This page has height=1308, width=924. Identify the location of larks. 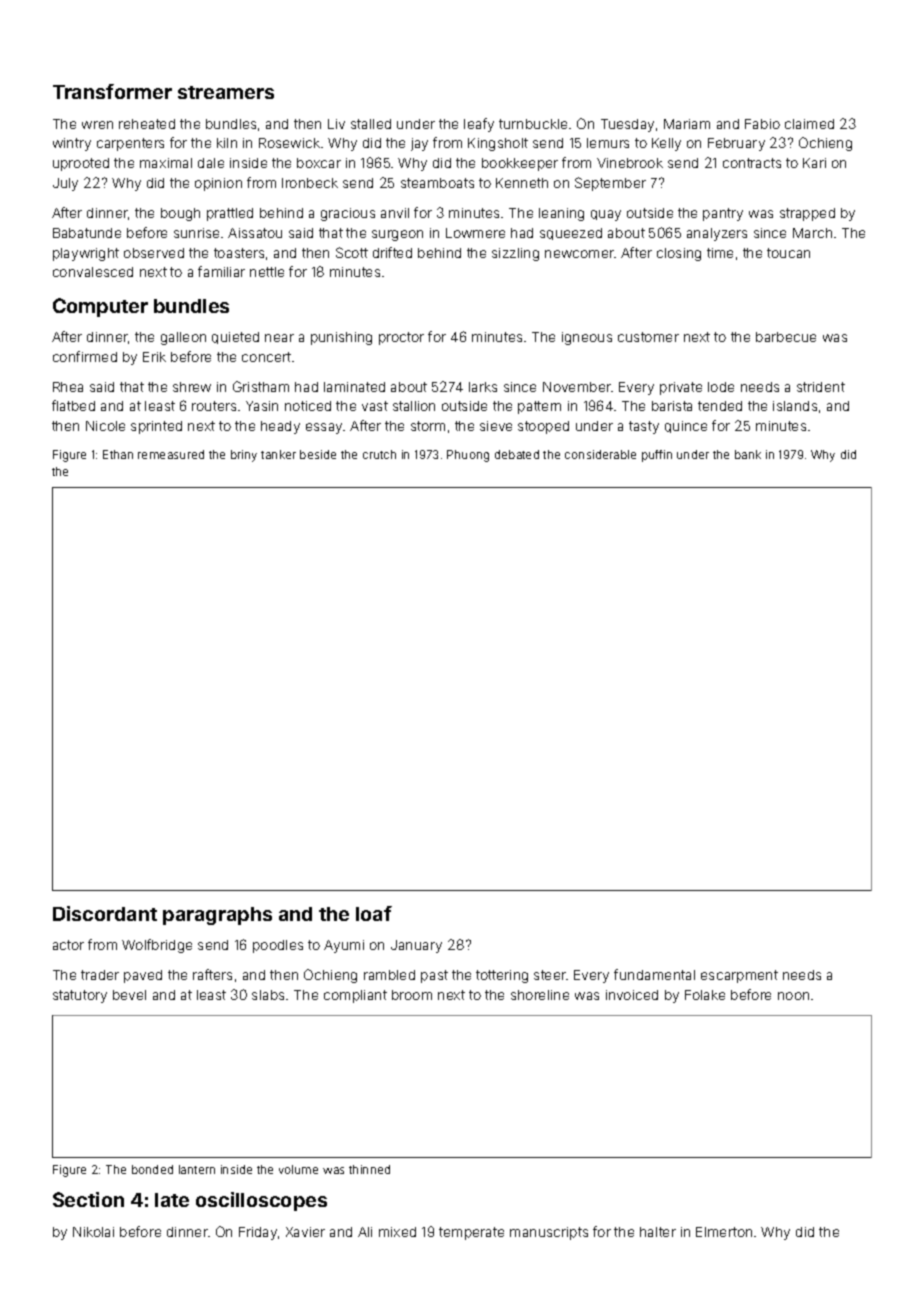
(483, 387).
